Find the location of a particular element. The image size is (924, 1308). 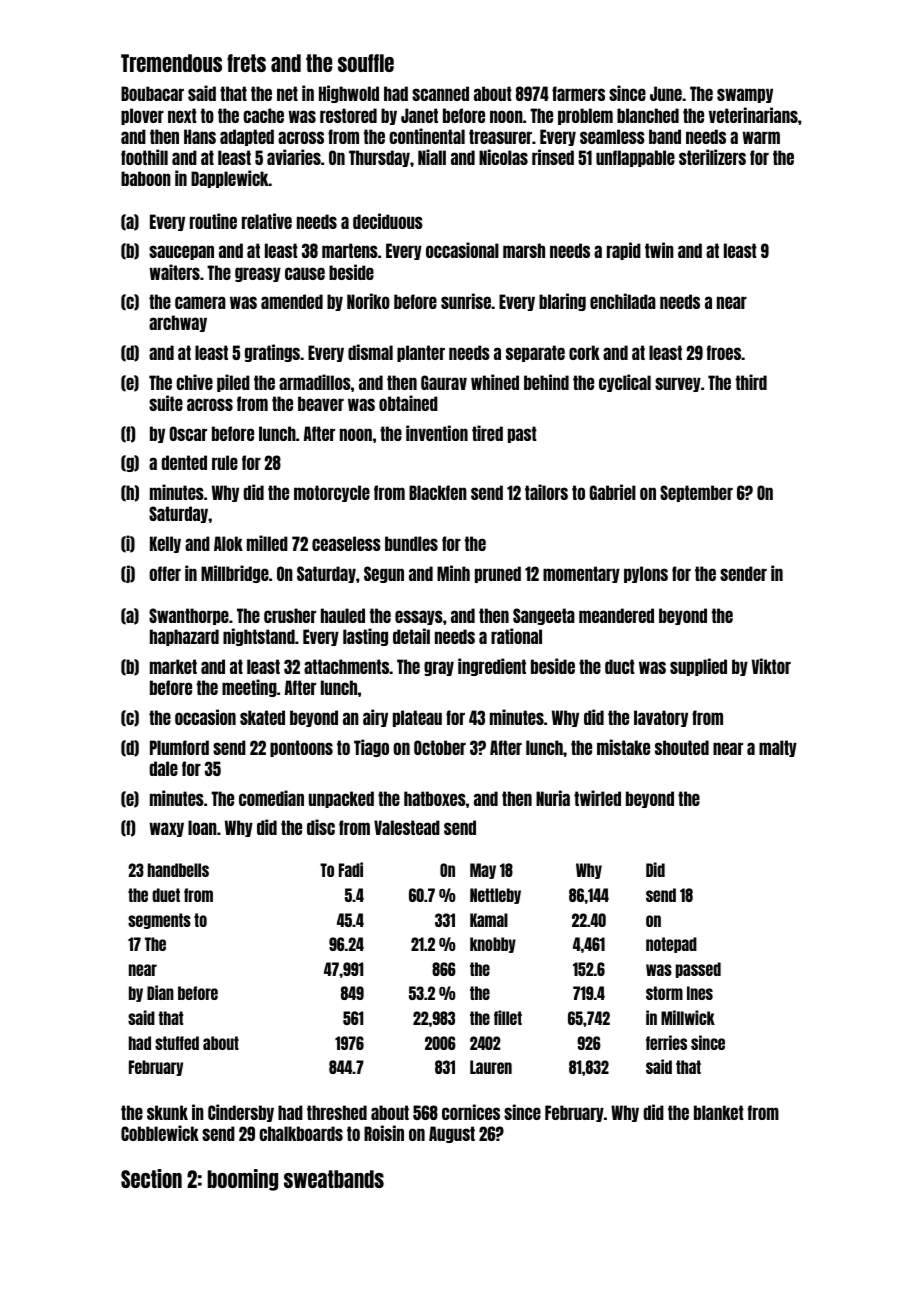

August is located at coordinates (452, 1134).
